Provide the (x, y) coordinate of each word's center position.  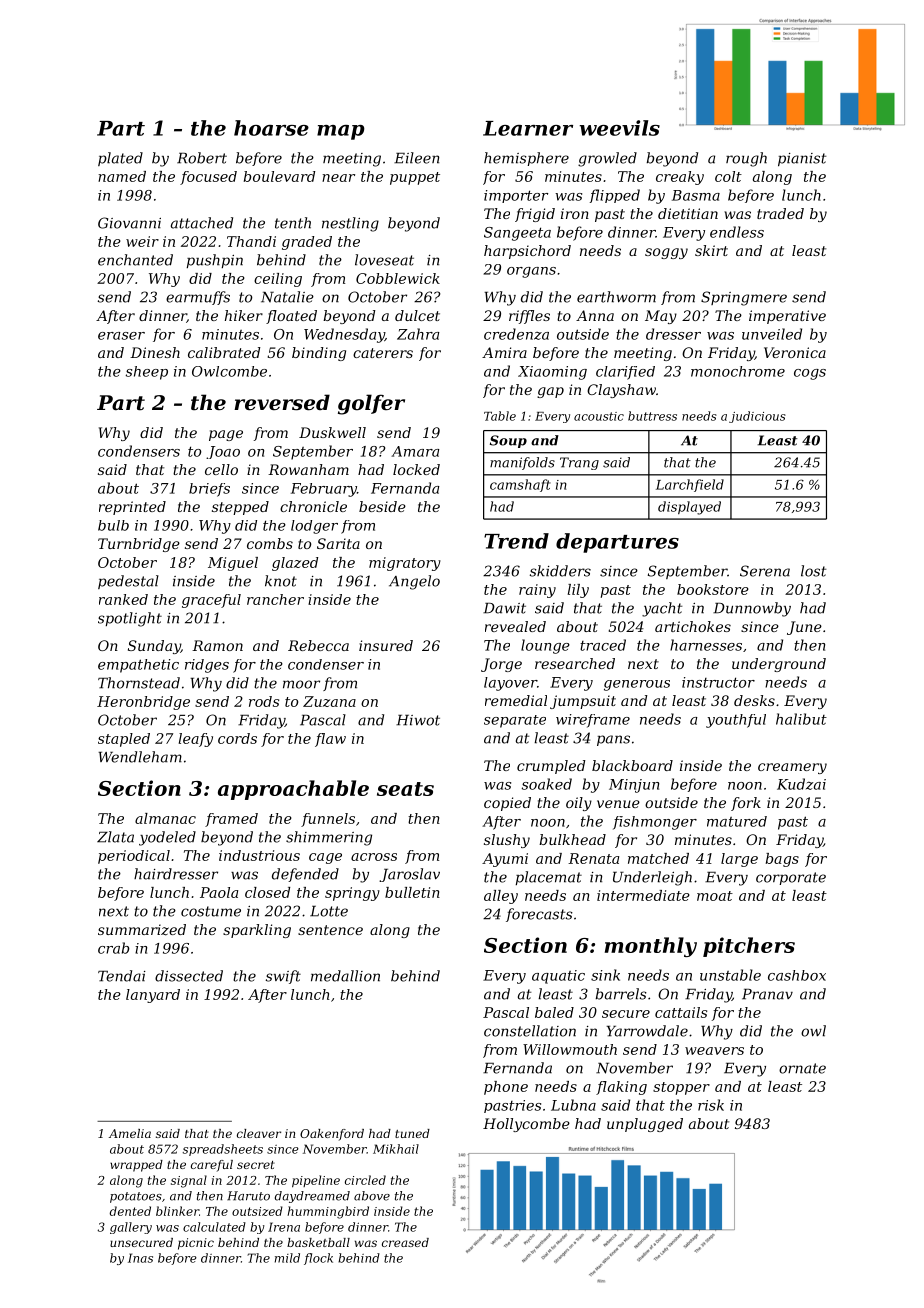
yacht (662, 609)
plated (120, 159)
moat (715, 896)
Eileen (416, 158)
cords (237, 738)
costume (211, 911)
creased (405, 1242)
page (226, 435)
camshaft (520, 485)
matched (658, 858)
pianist (802, 159)
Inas (140, 1258)
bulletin (412, 892)
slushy (507, 841)
